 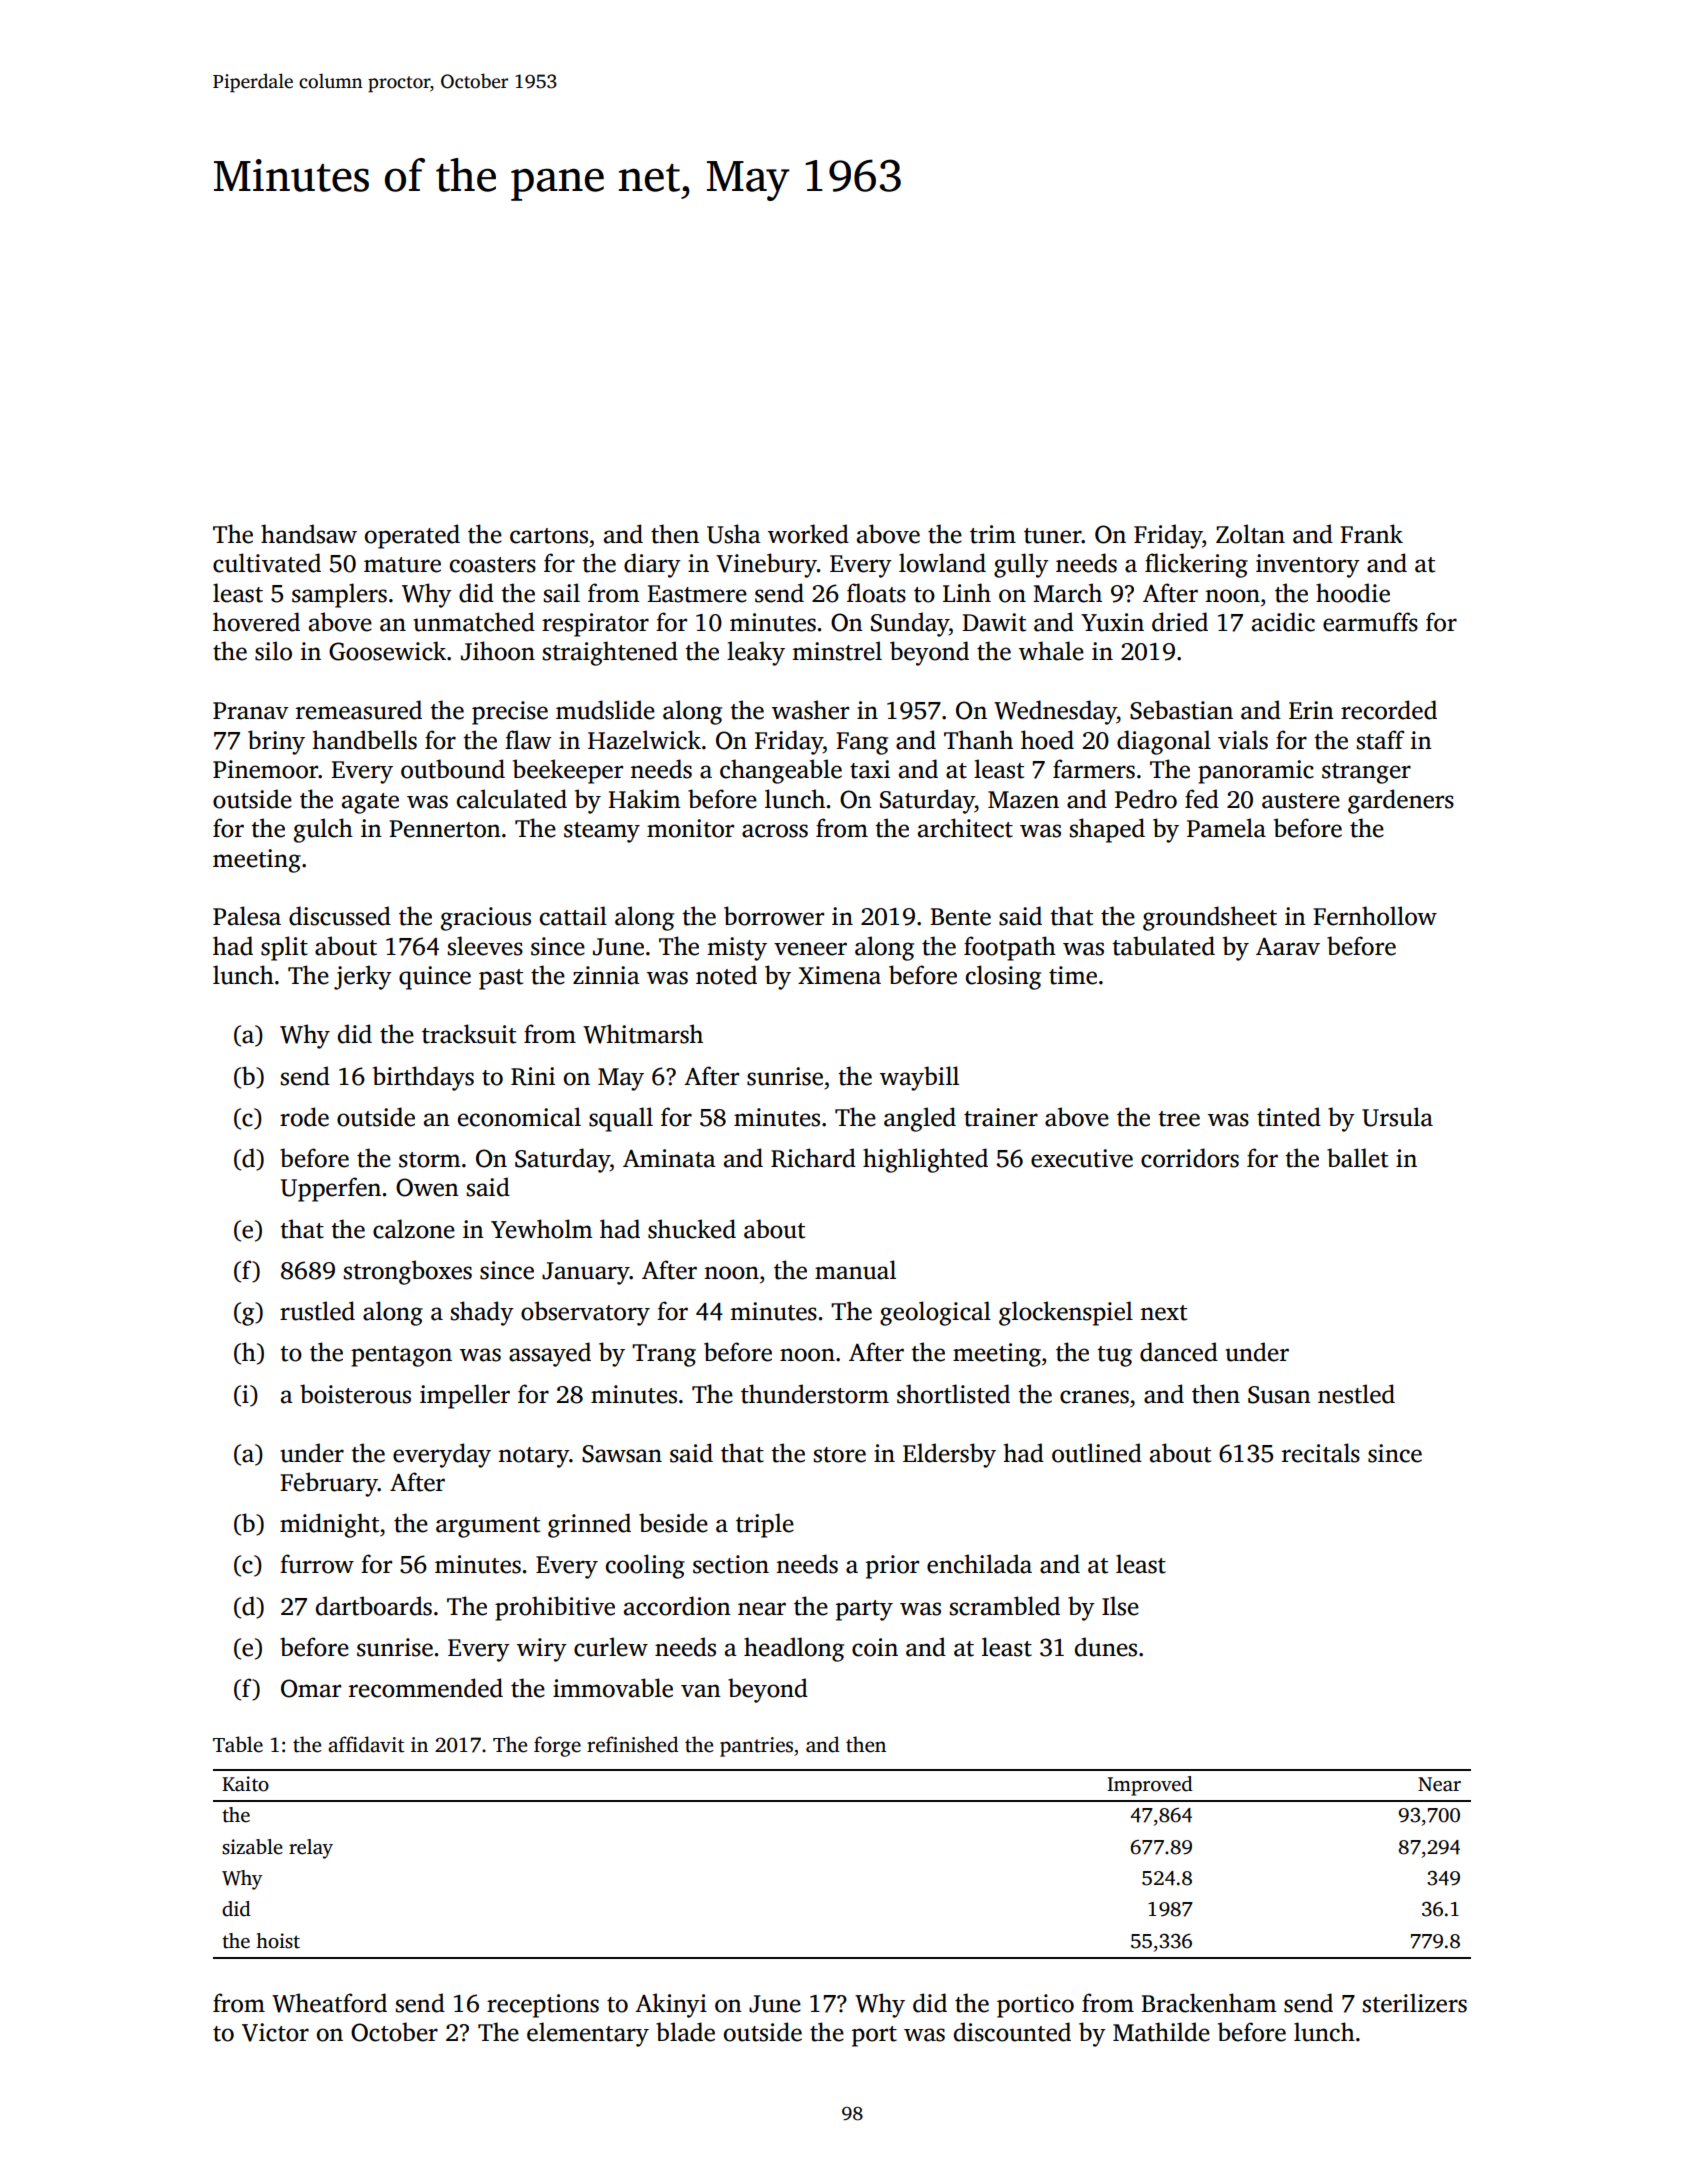 What do you see at coordinates (671, 2005) in the screenshot?
I see `Akinyi` at bounding box center [671, 2005].
